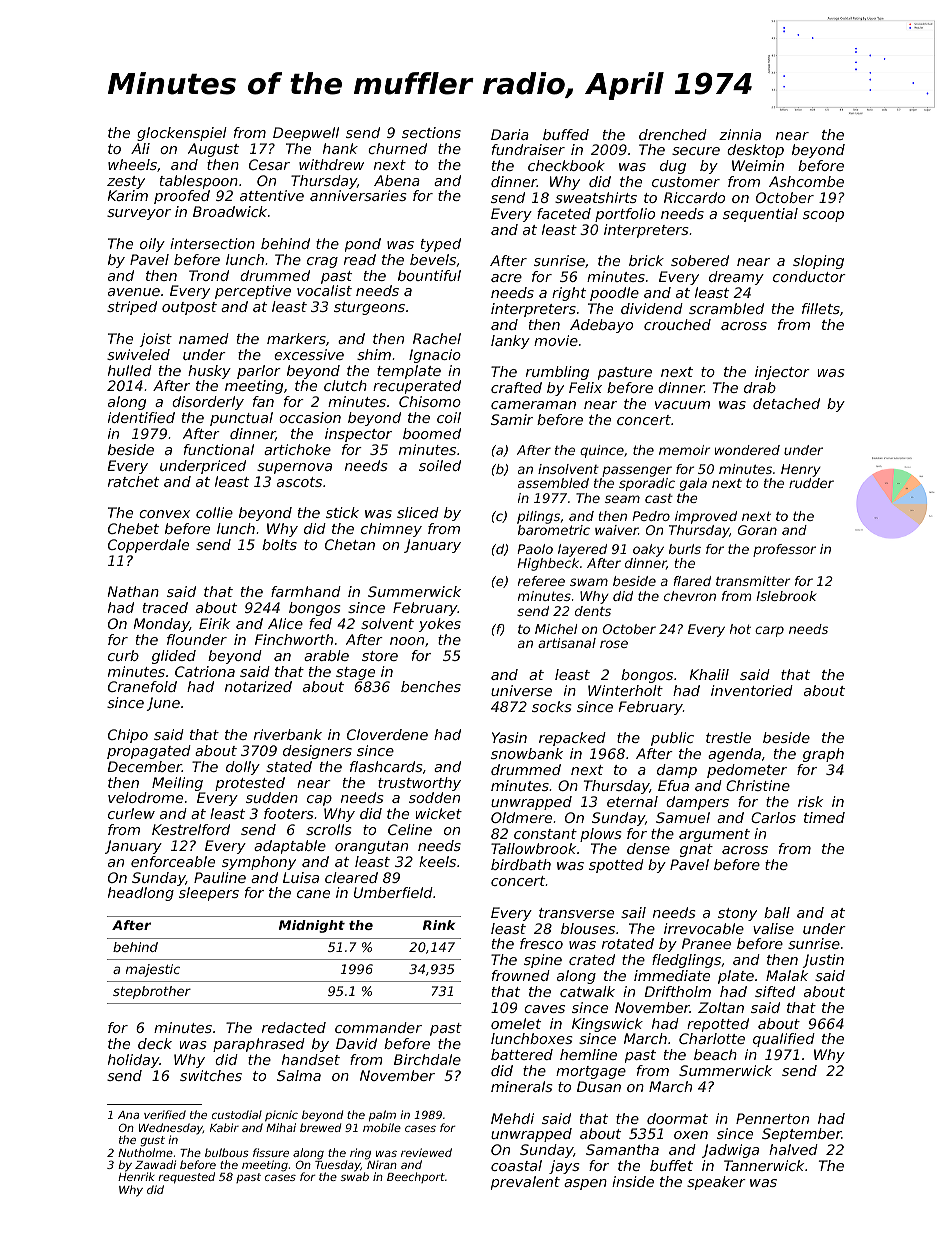  What do you see at coordinates (258, 686) in the page?
I see `notarized` at bounding box center [258, 686].
